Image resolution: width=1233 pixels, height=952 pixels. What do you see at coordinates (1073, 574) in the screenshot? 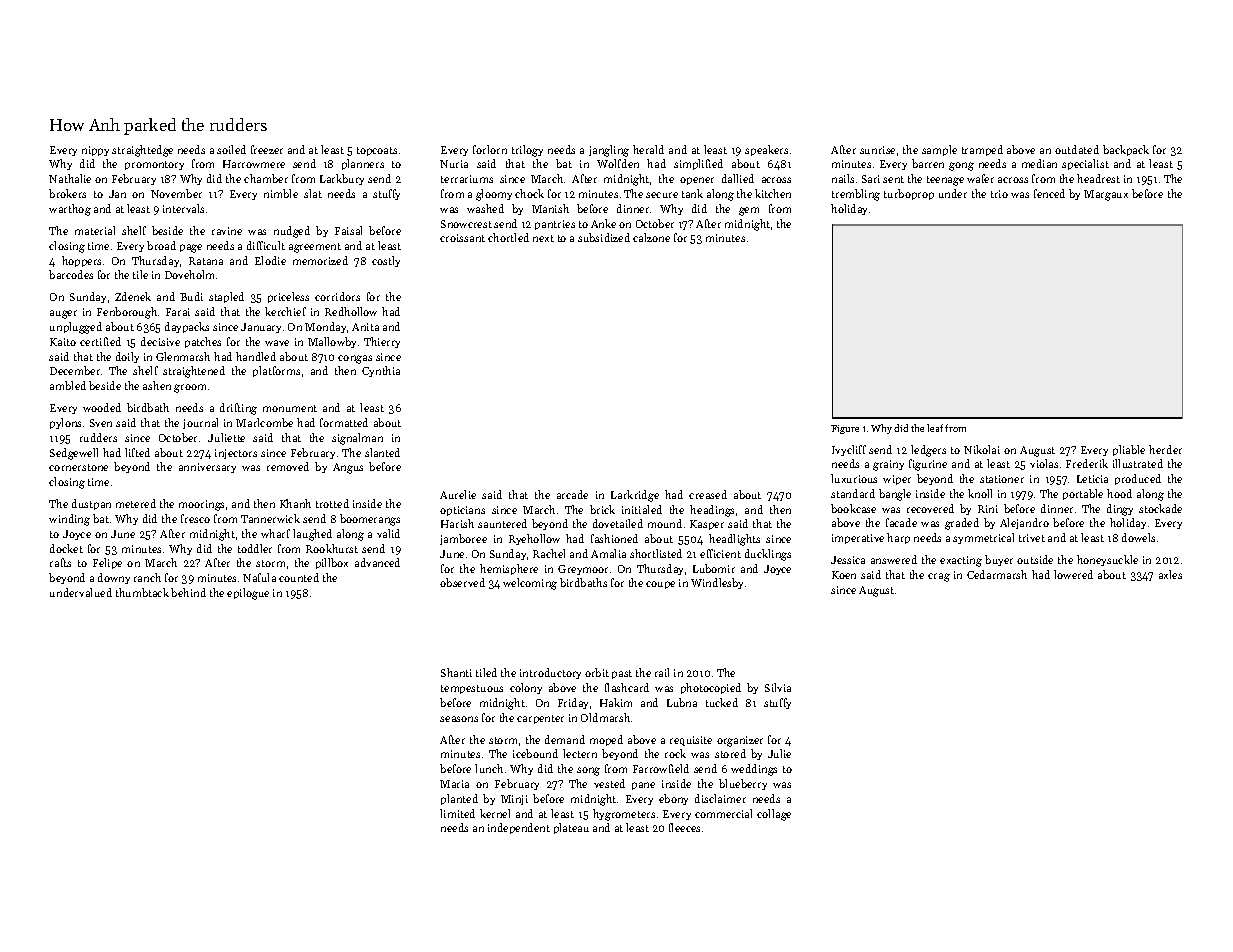
I see `lowered` at bounding box center [1073, 574].
